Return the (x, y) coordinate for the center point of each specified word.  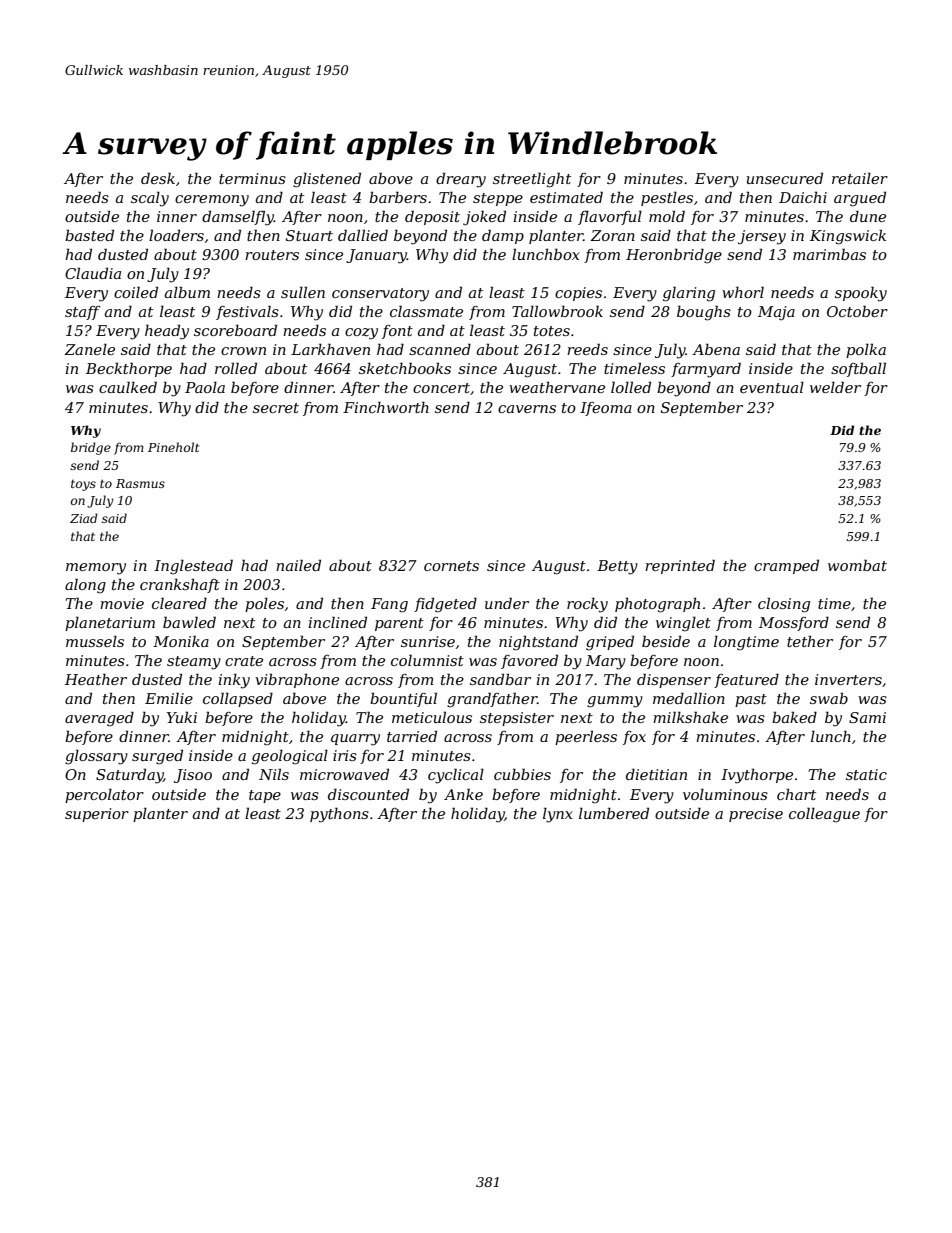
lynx (558, 815)
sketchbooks (405, 368)
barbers (398, 197)
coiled (136, 292)
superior (97, 815)
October (857, 311)
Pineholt (173, 447)
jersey (762, 237)
